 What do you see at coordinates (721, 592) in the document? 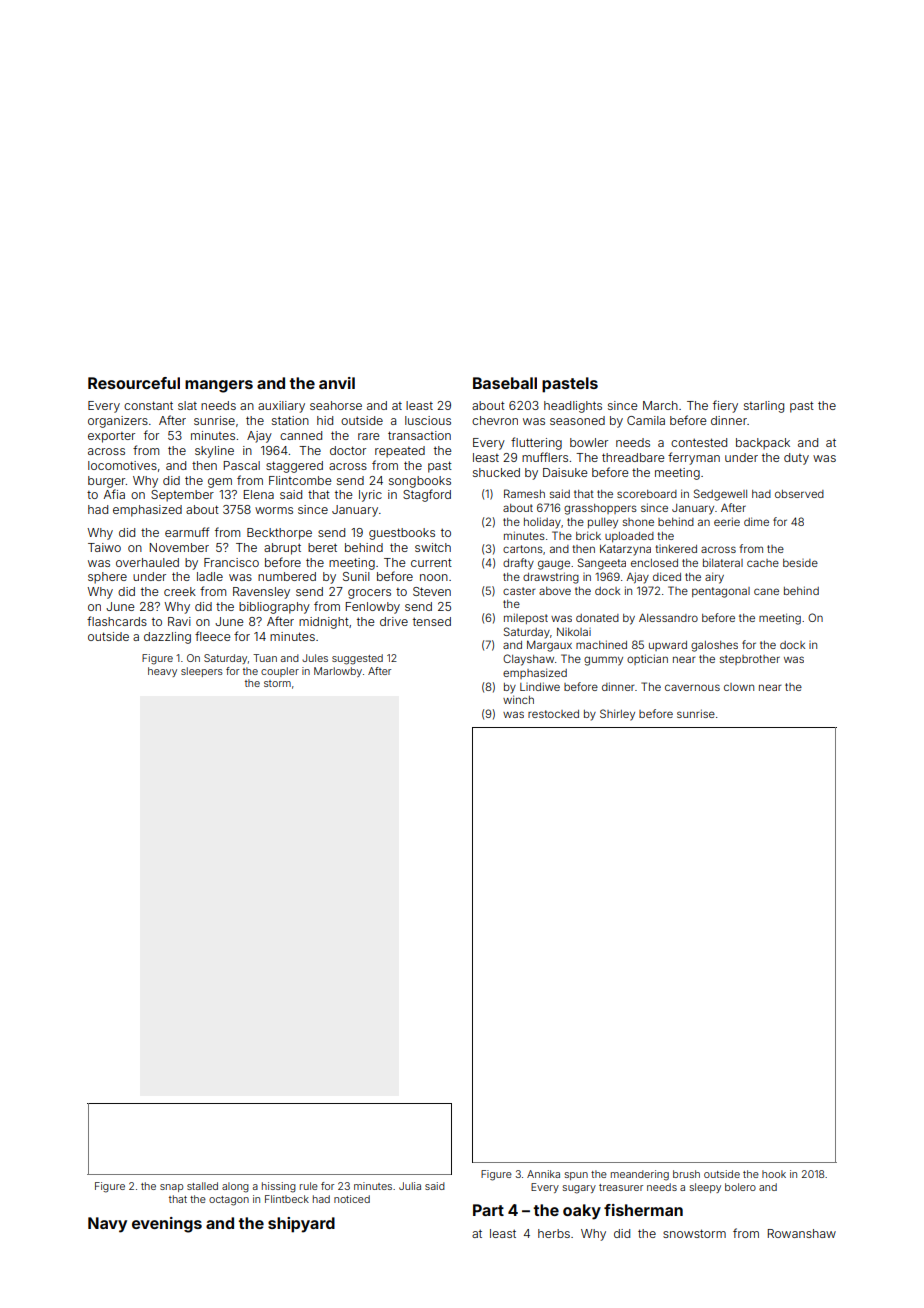
I see `pentagonal` at bounding box center [721, 592].
